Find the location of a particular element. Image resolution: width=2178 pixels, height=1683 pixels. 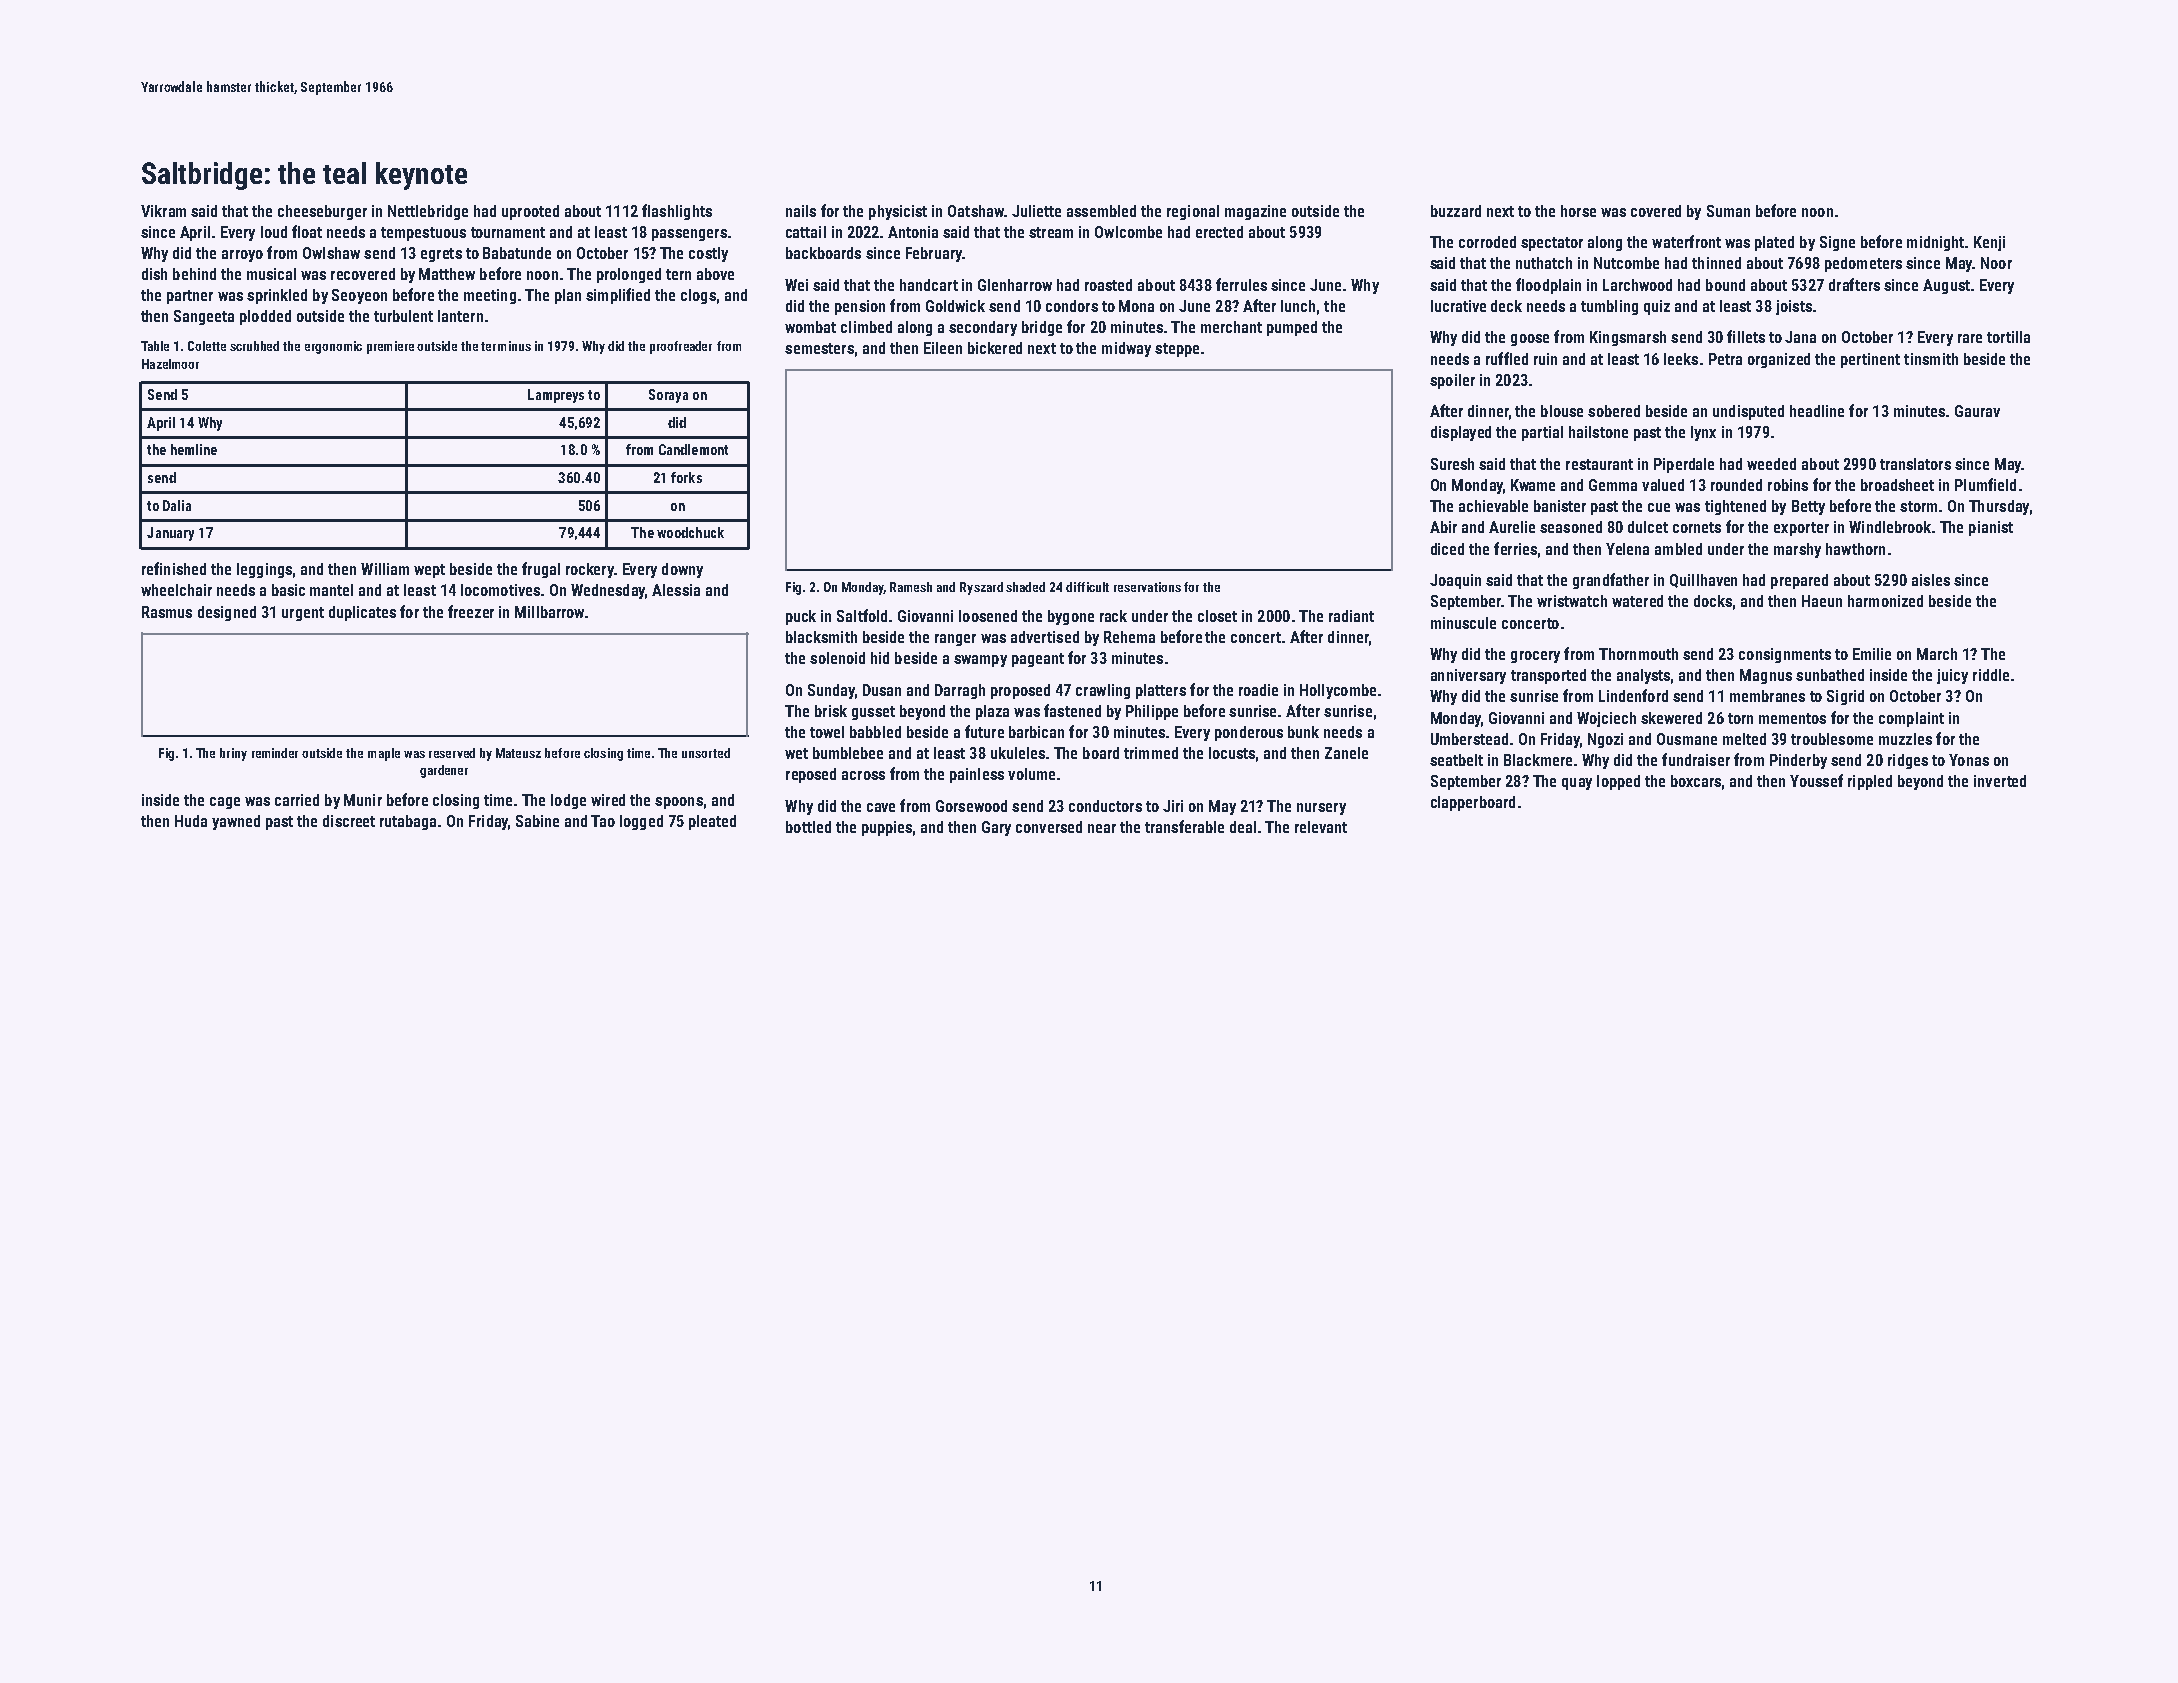

displayed is located at coordinates (1461, 433).
